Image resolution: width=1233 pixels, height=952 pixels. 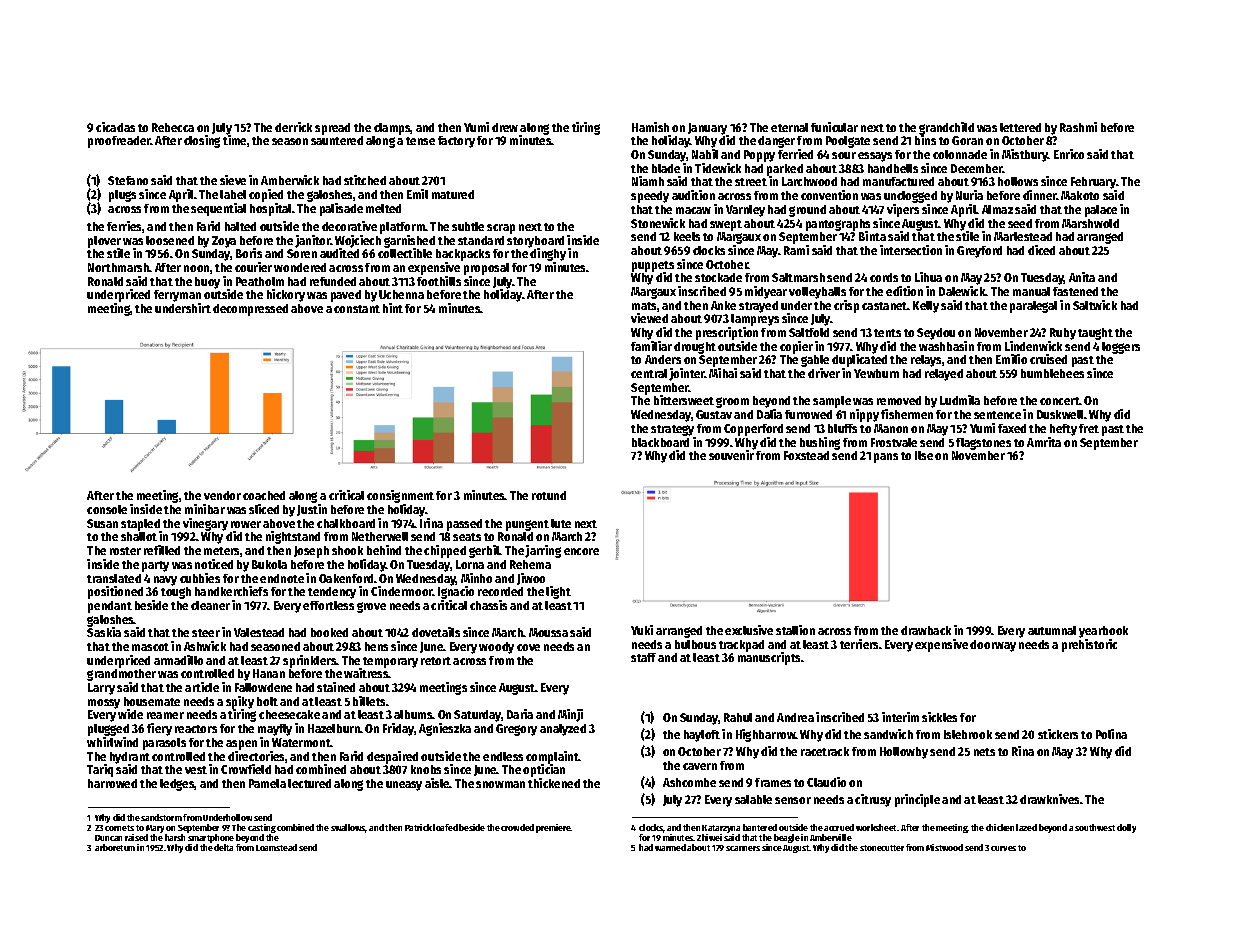 I want to click on casting, so click(x=262, y=828).
